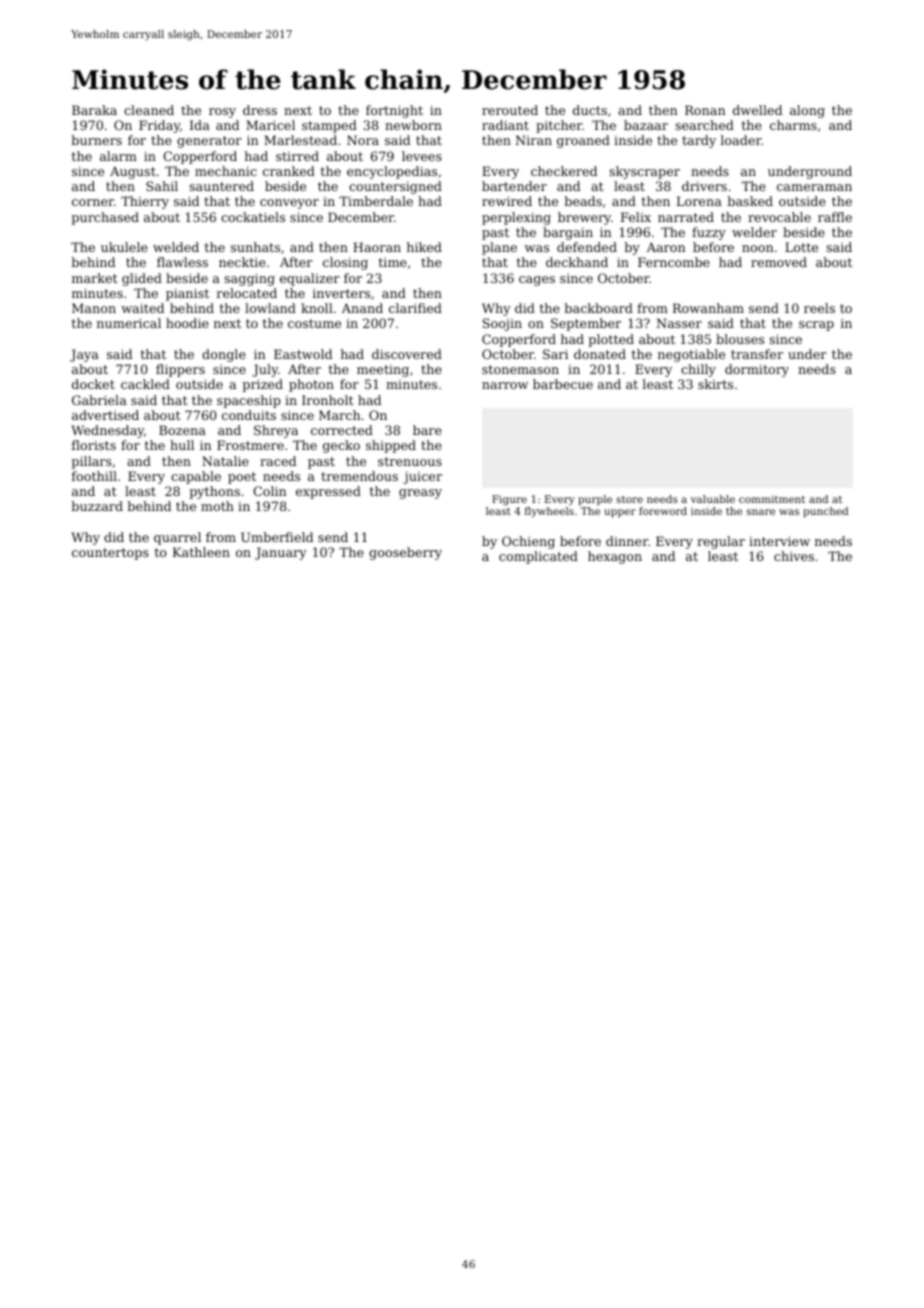 This document has height=1308, width=924. I want to click on along, so click(807, 111).
